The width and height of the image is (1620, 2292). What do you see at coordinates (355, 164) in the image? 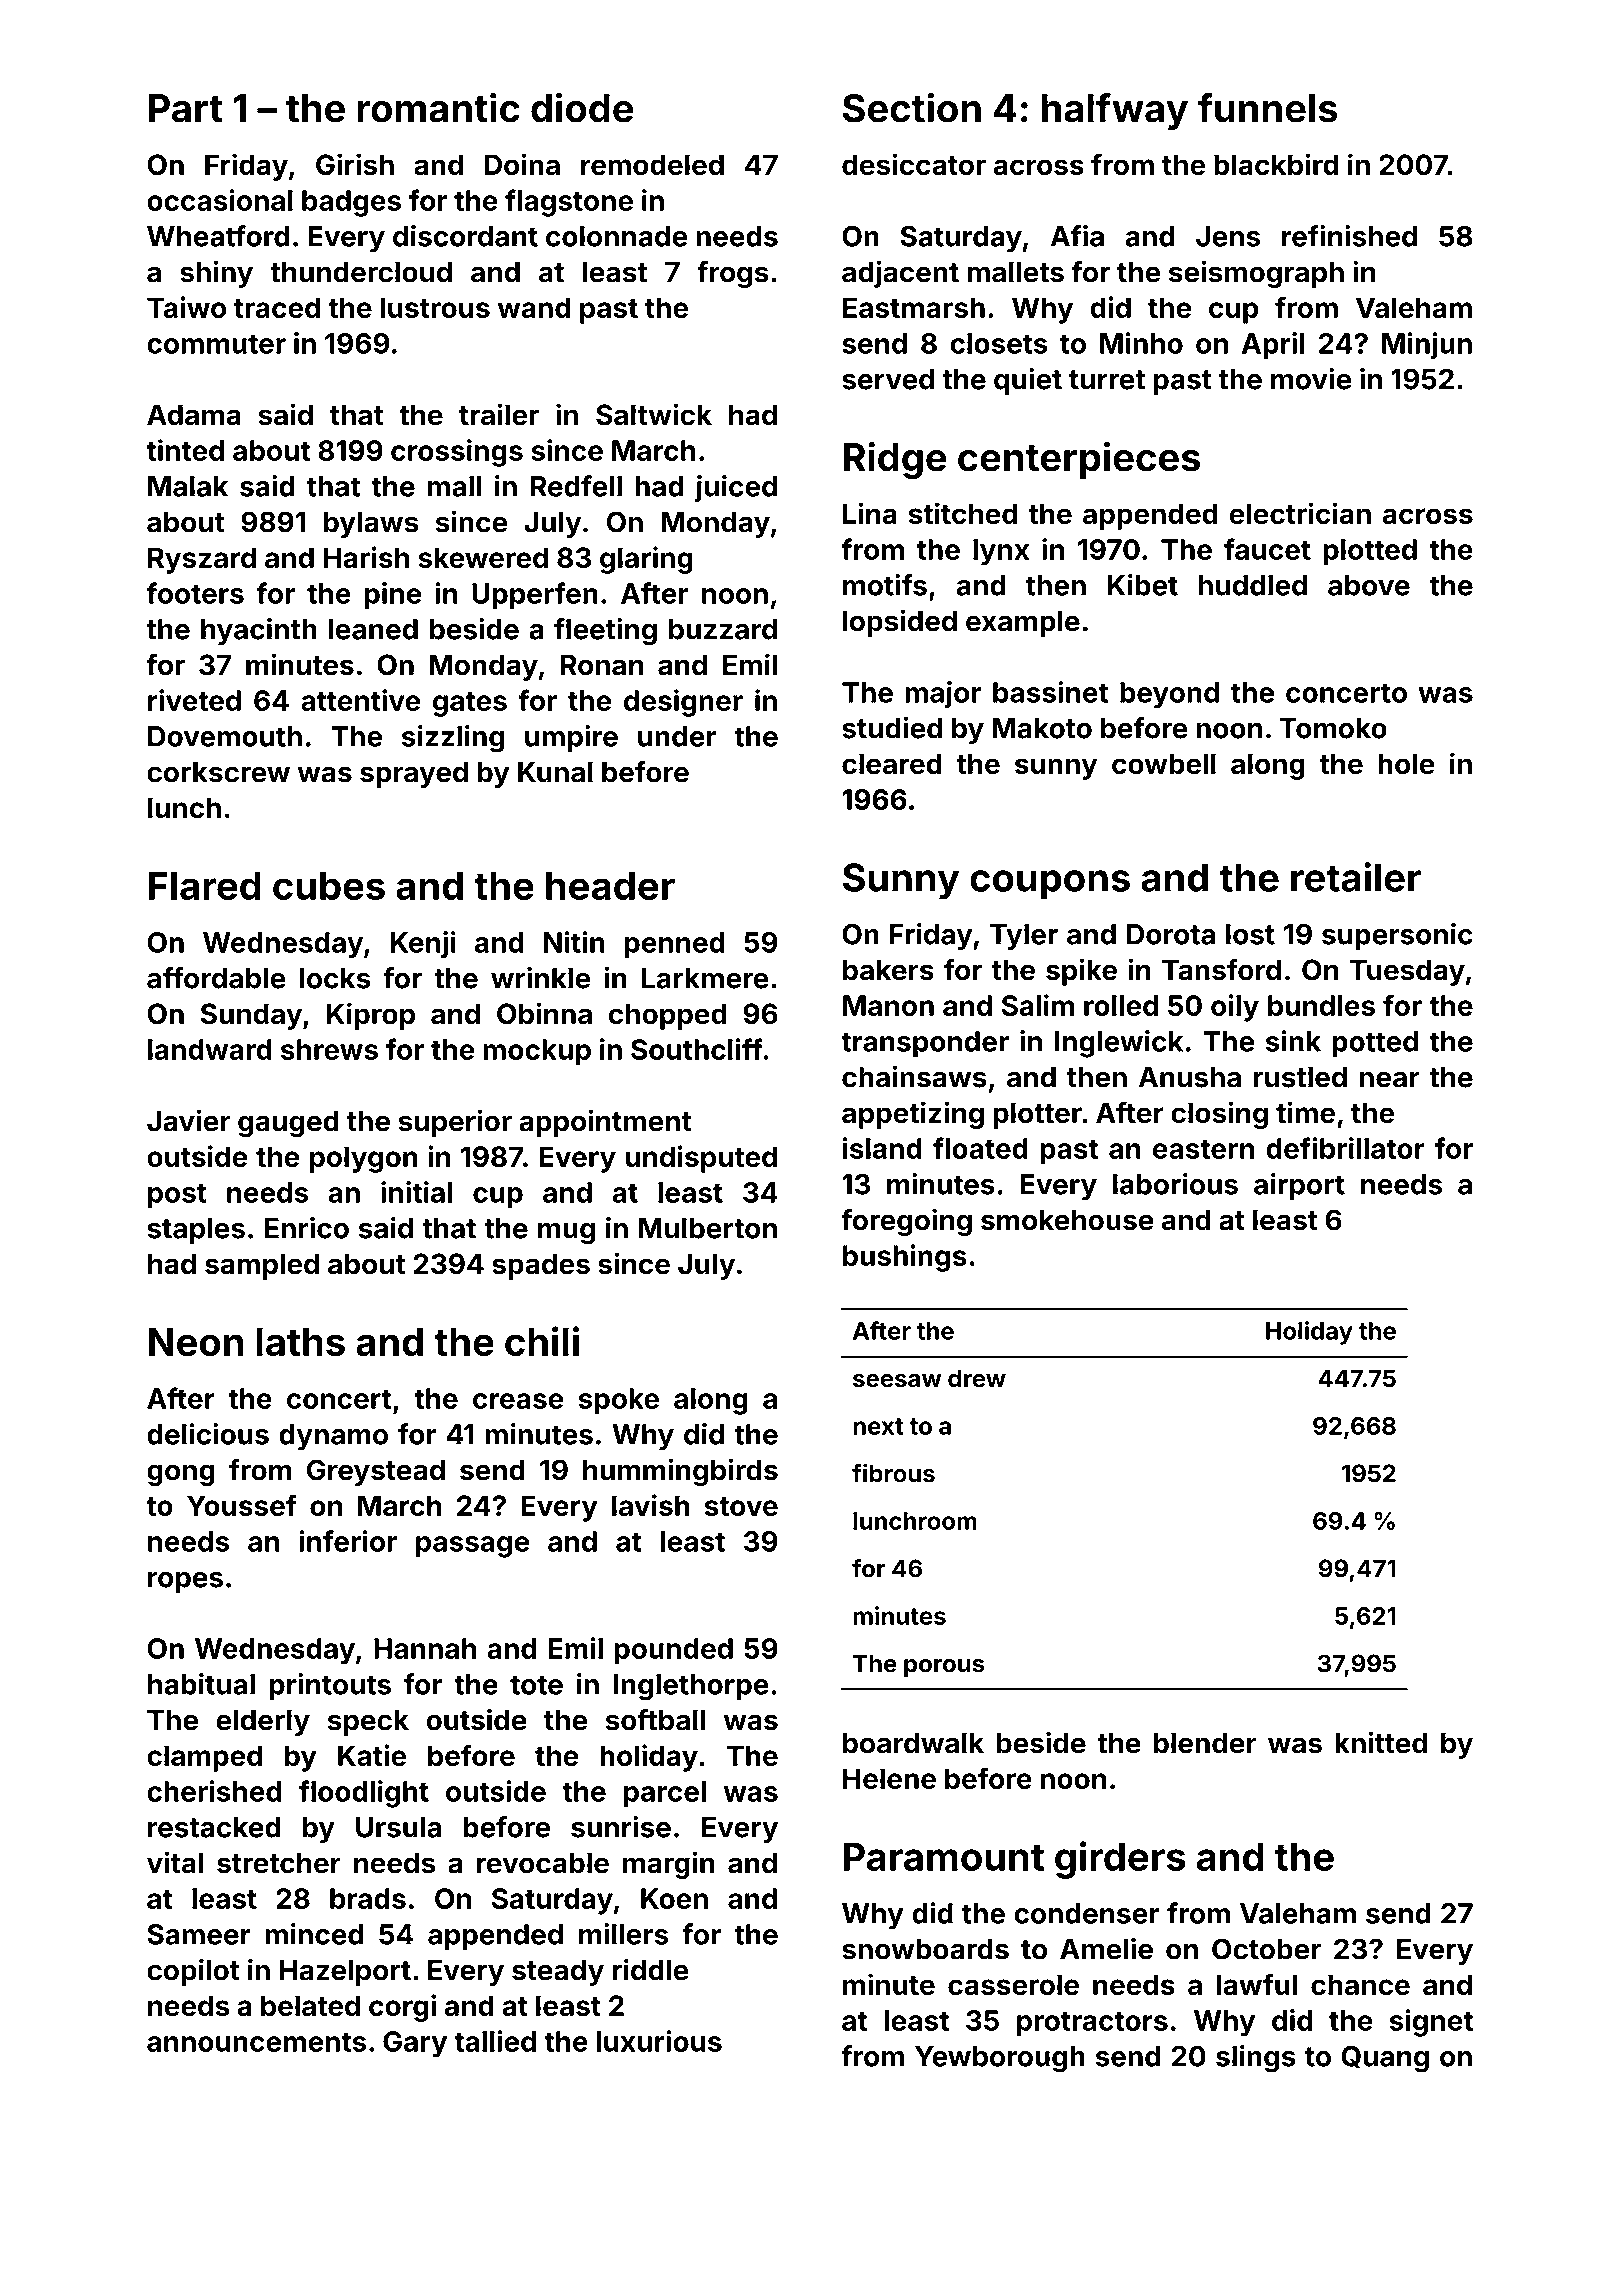
I see `Girish` at bounding box center [355, 164].
